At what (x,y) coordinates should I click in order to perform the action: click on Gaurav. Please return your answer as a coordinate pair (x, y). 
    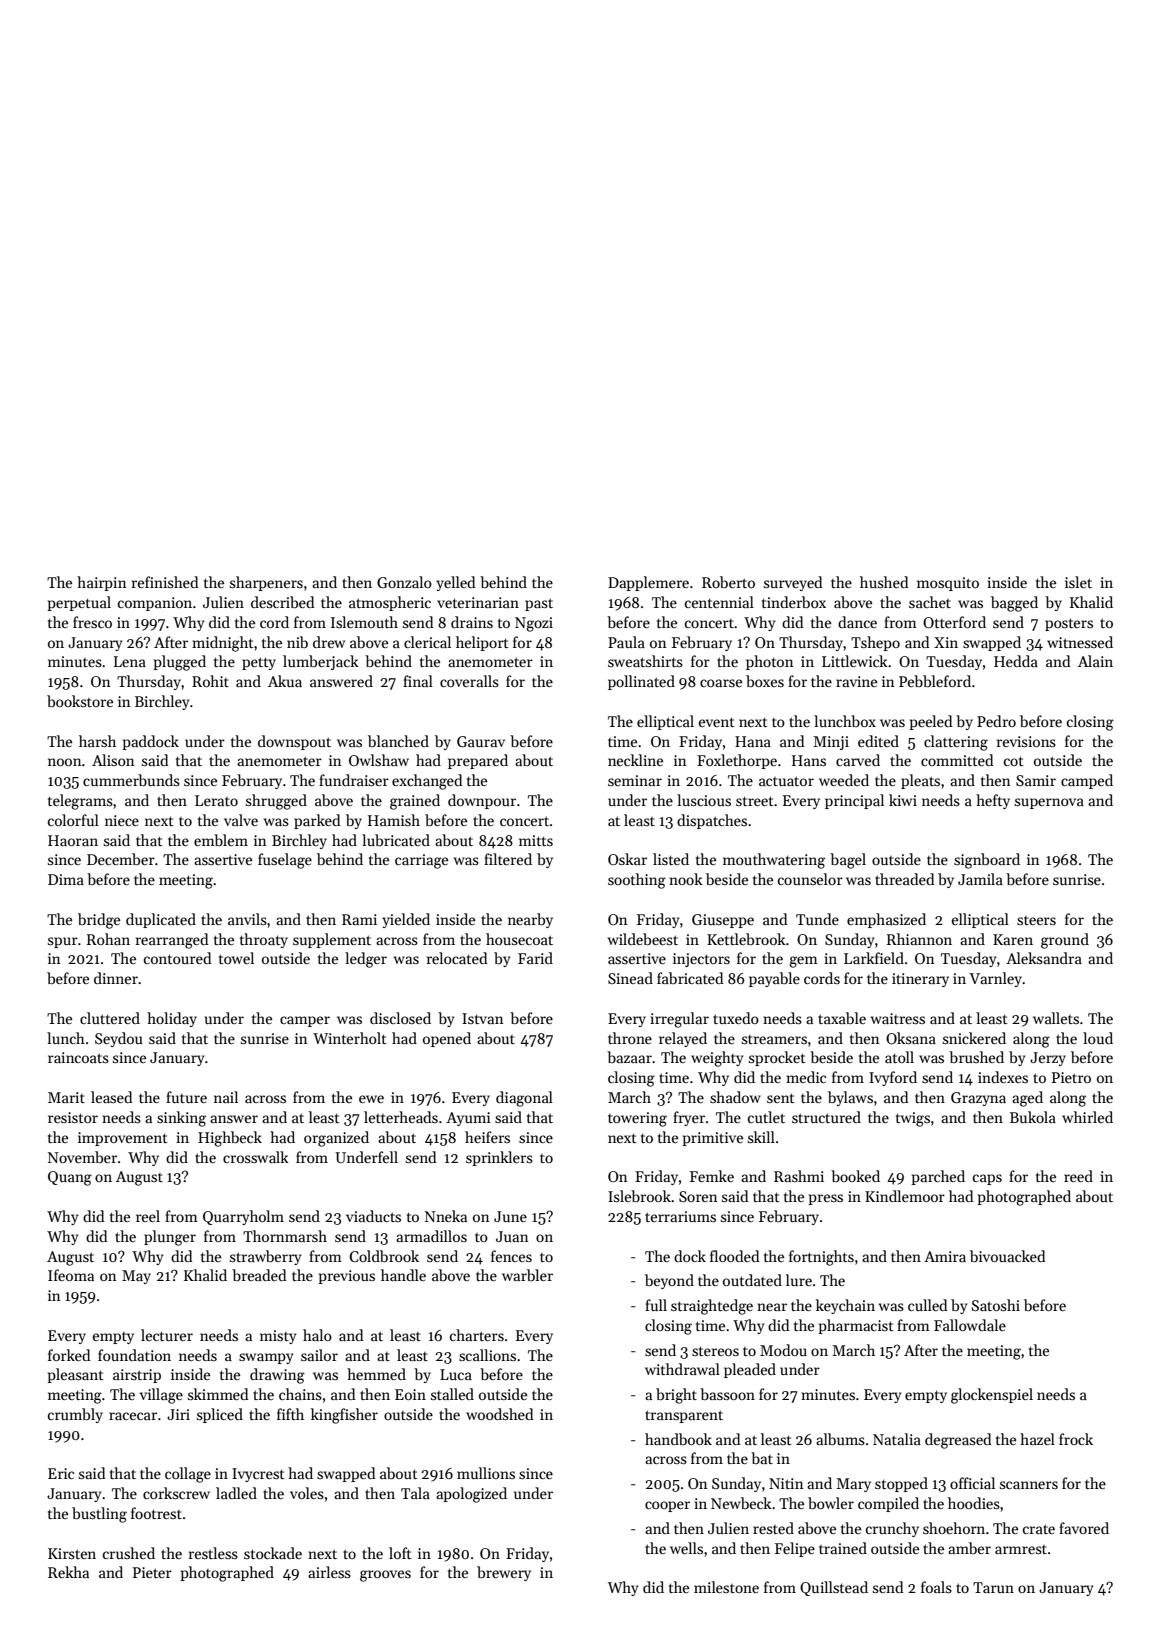
    Looking at the image, I should click on (481, 741).
